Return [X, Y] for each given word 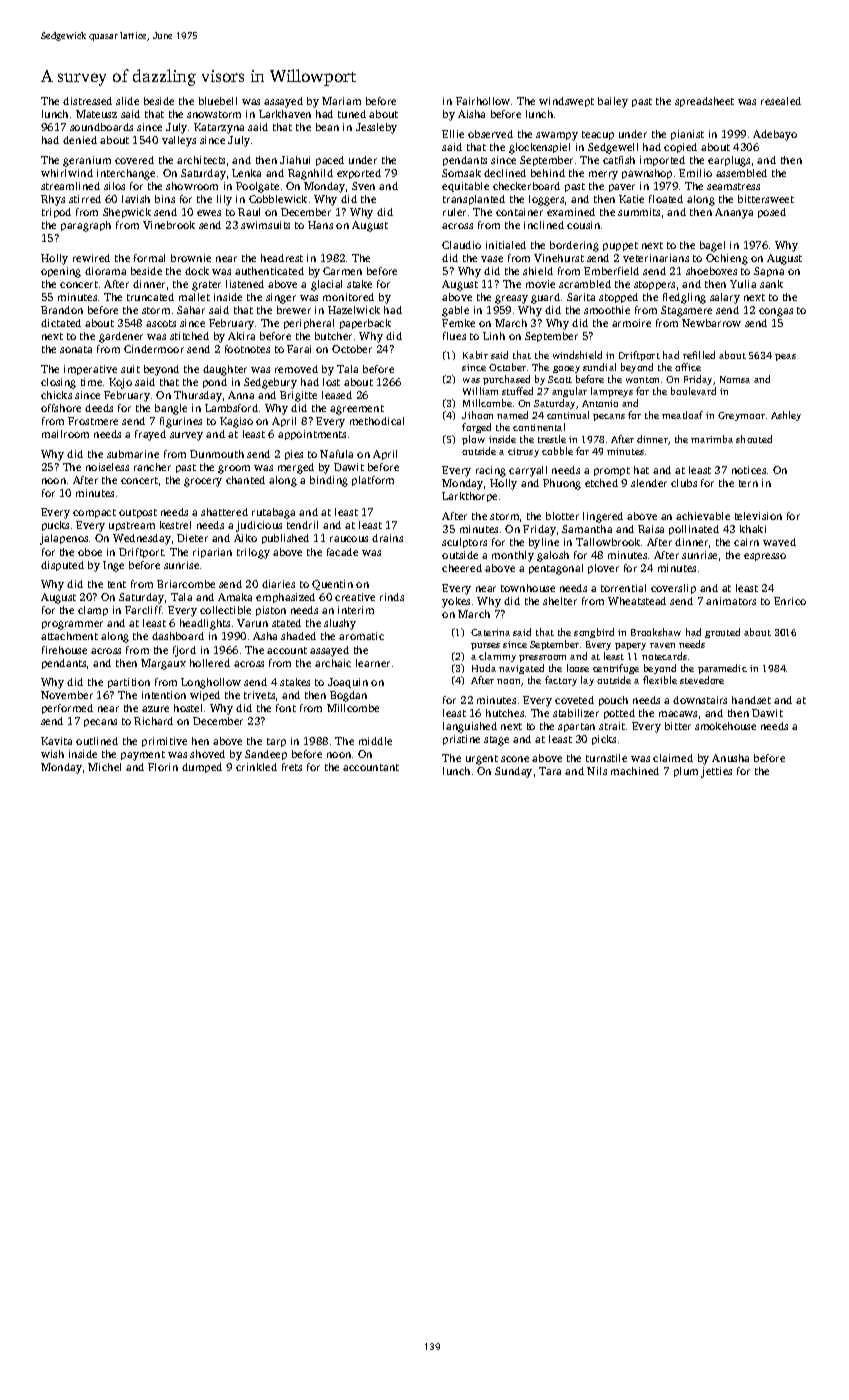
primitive [164, 742]
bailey [613, 102]
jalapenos [64, 539]
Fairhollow [483, 101]
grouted [722, 633]
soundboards [101, 127]
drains [387, 538]
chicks [56, 395]
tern [748, 483]
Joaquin [348, 683]
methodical [377, 421]
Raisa [651, 529]
